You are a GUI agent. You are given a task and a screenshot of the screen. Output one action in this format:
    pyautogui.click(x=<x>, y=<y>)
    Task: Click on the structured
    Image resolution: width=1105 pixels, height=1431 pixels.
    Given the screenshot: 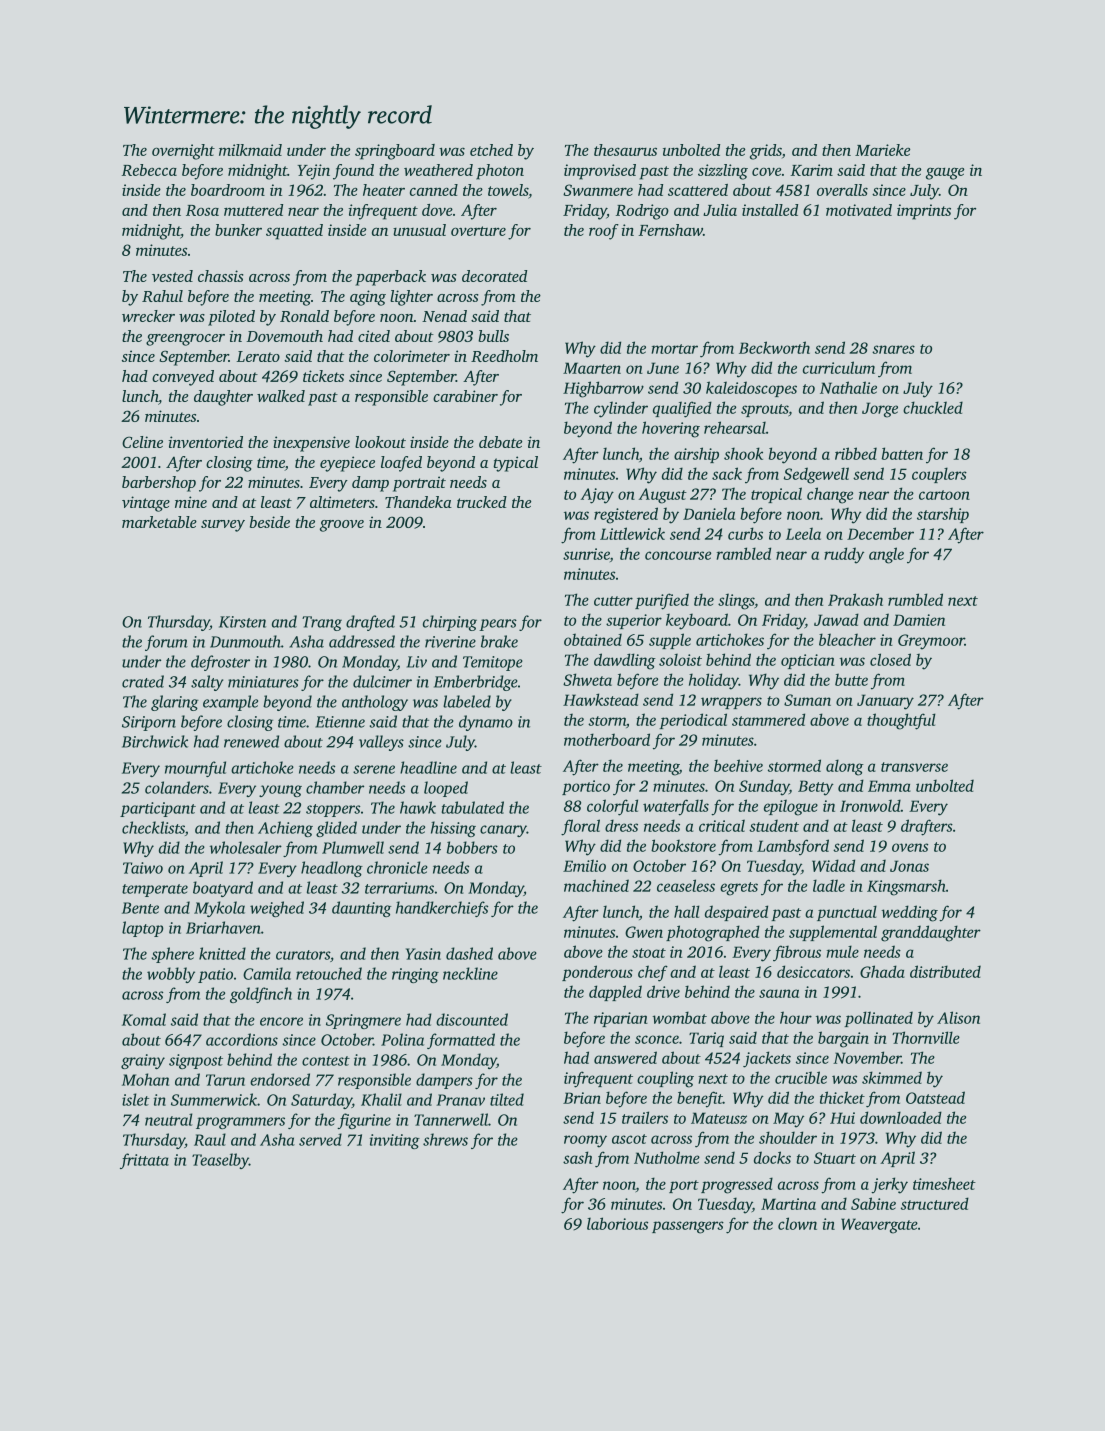 What is the action you would take?
    pyautogui.click(x=935, y=1203)
